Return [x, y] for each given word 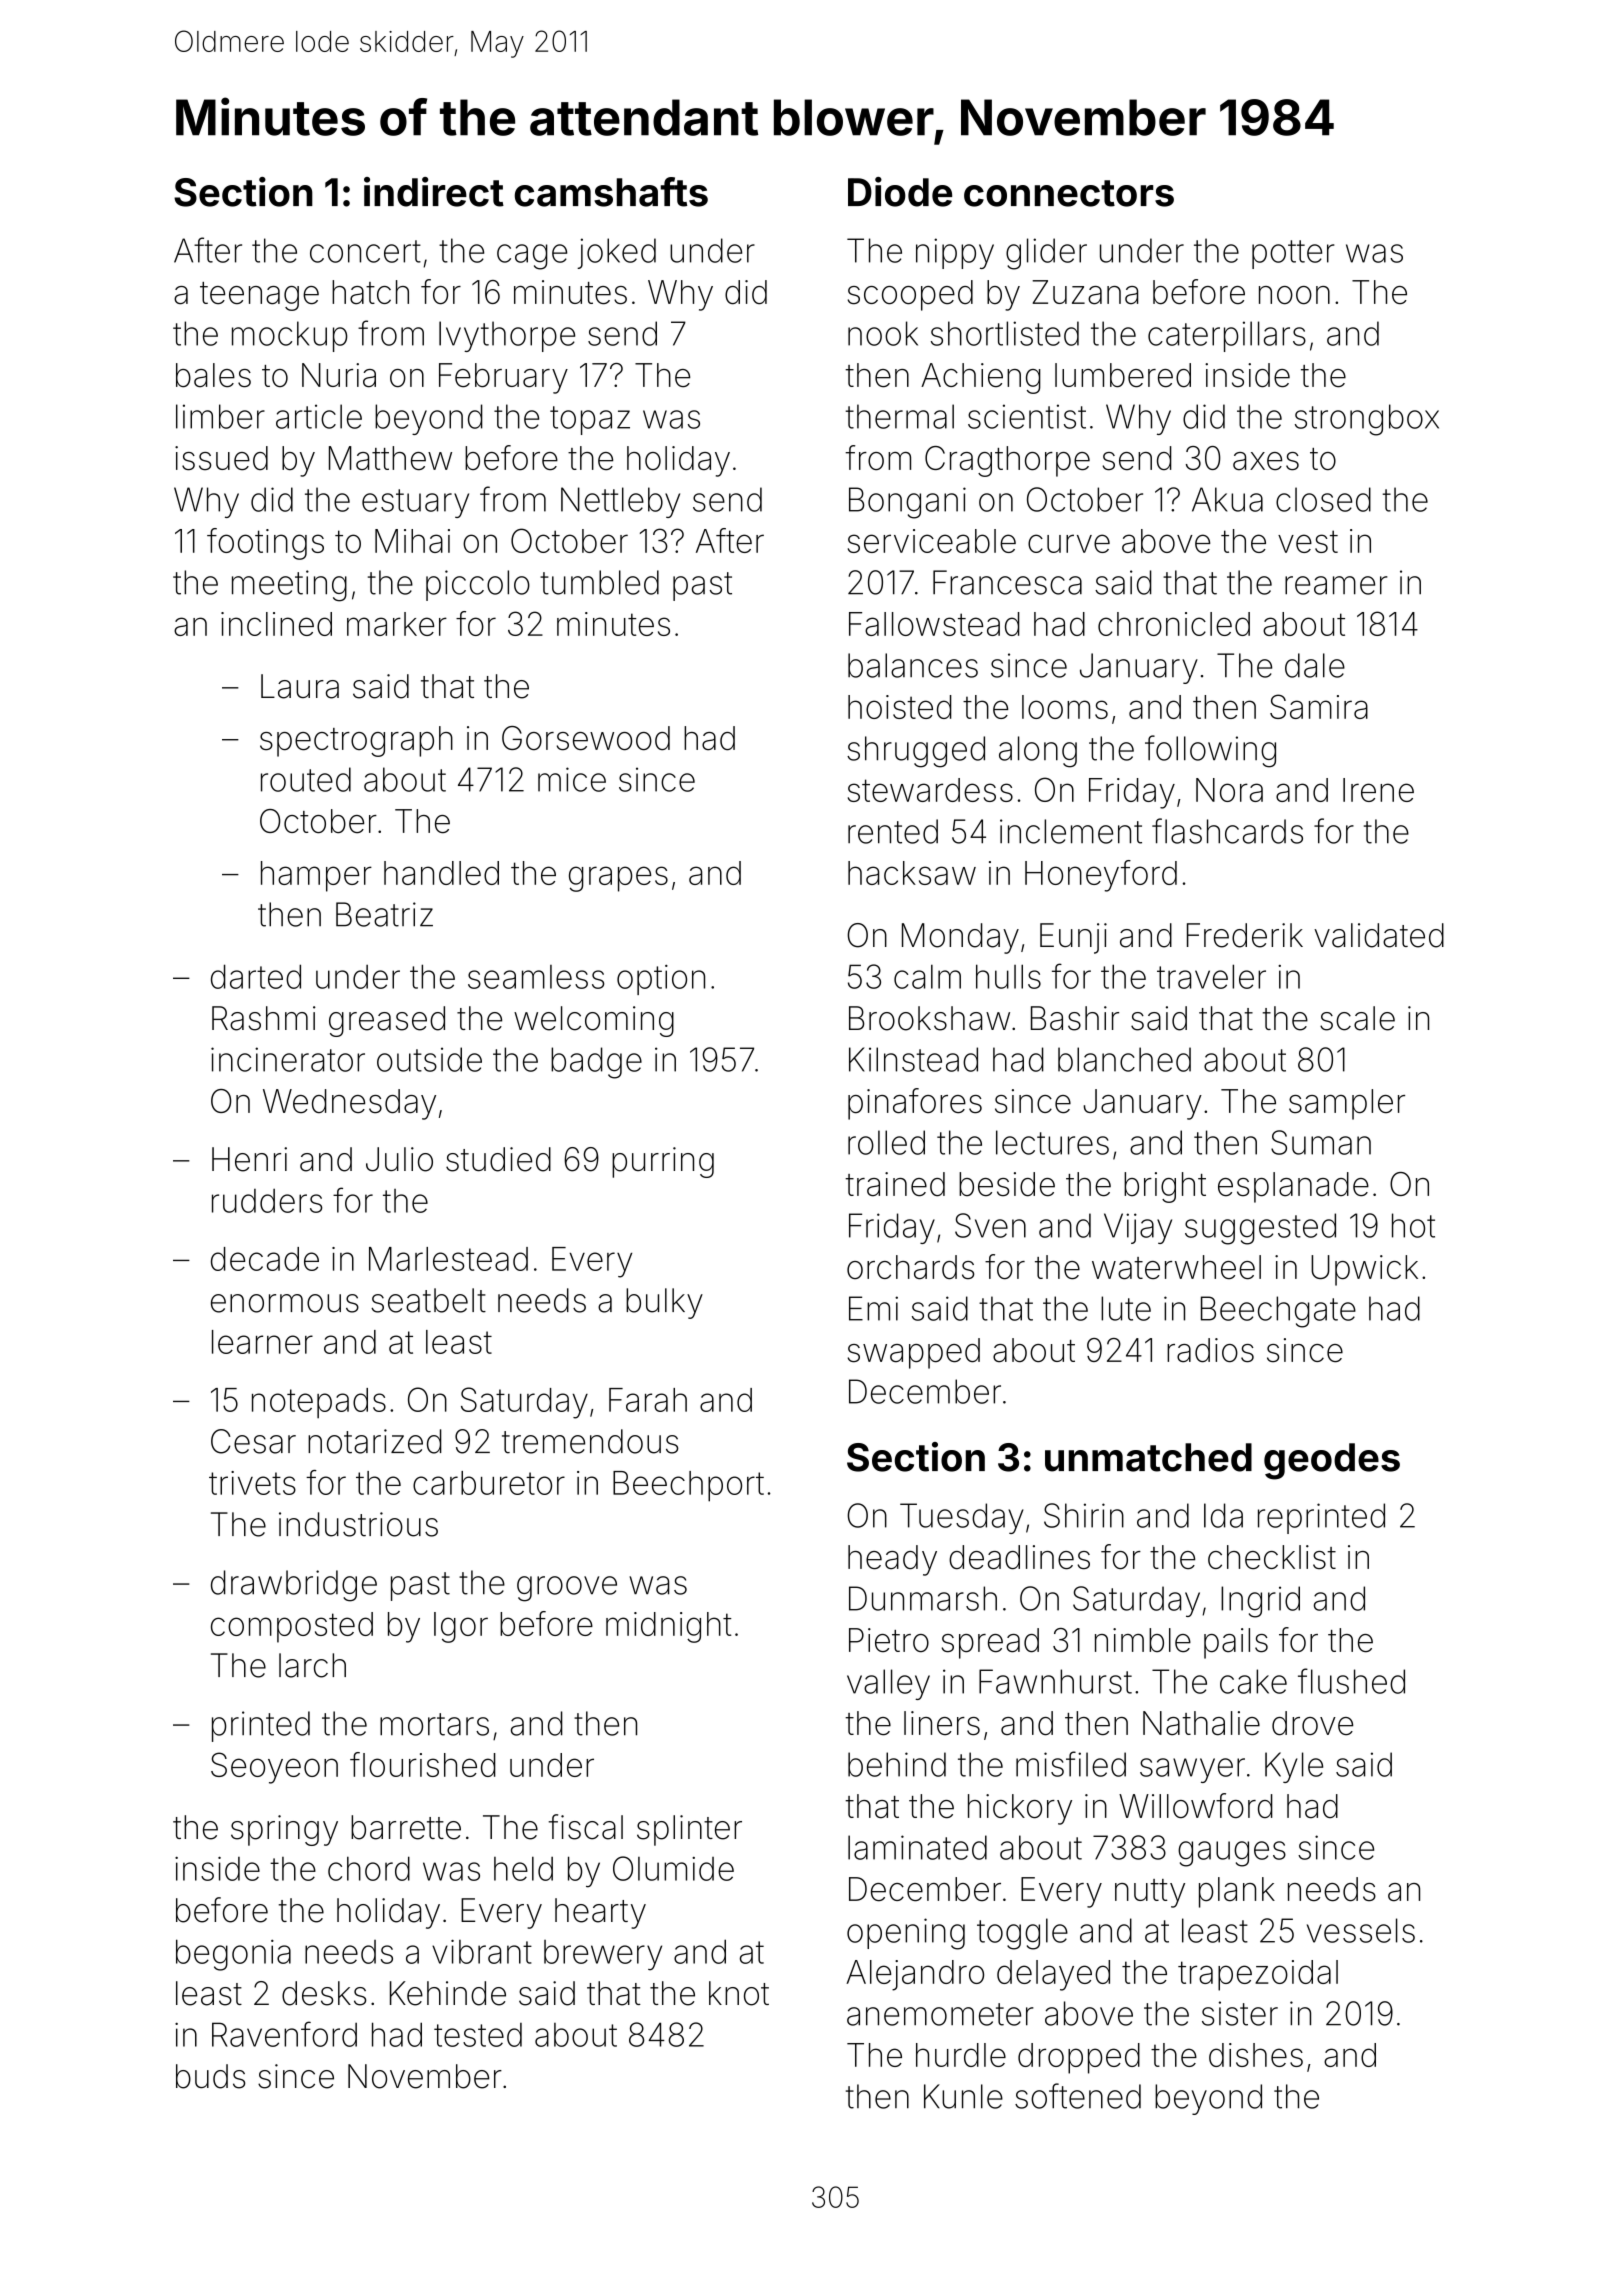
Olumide [673, 1868]
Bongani [907, 503]
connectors [1069, 193]
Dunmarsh [923, 1598]
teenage [259, 296]
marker [397, 624]
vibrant [482, 1951]
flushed [1351, 1681]
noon [1294, 295]
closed [1323, 499]
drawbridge [294, 1586]
